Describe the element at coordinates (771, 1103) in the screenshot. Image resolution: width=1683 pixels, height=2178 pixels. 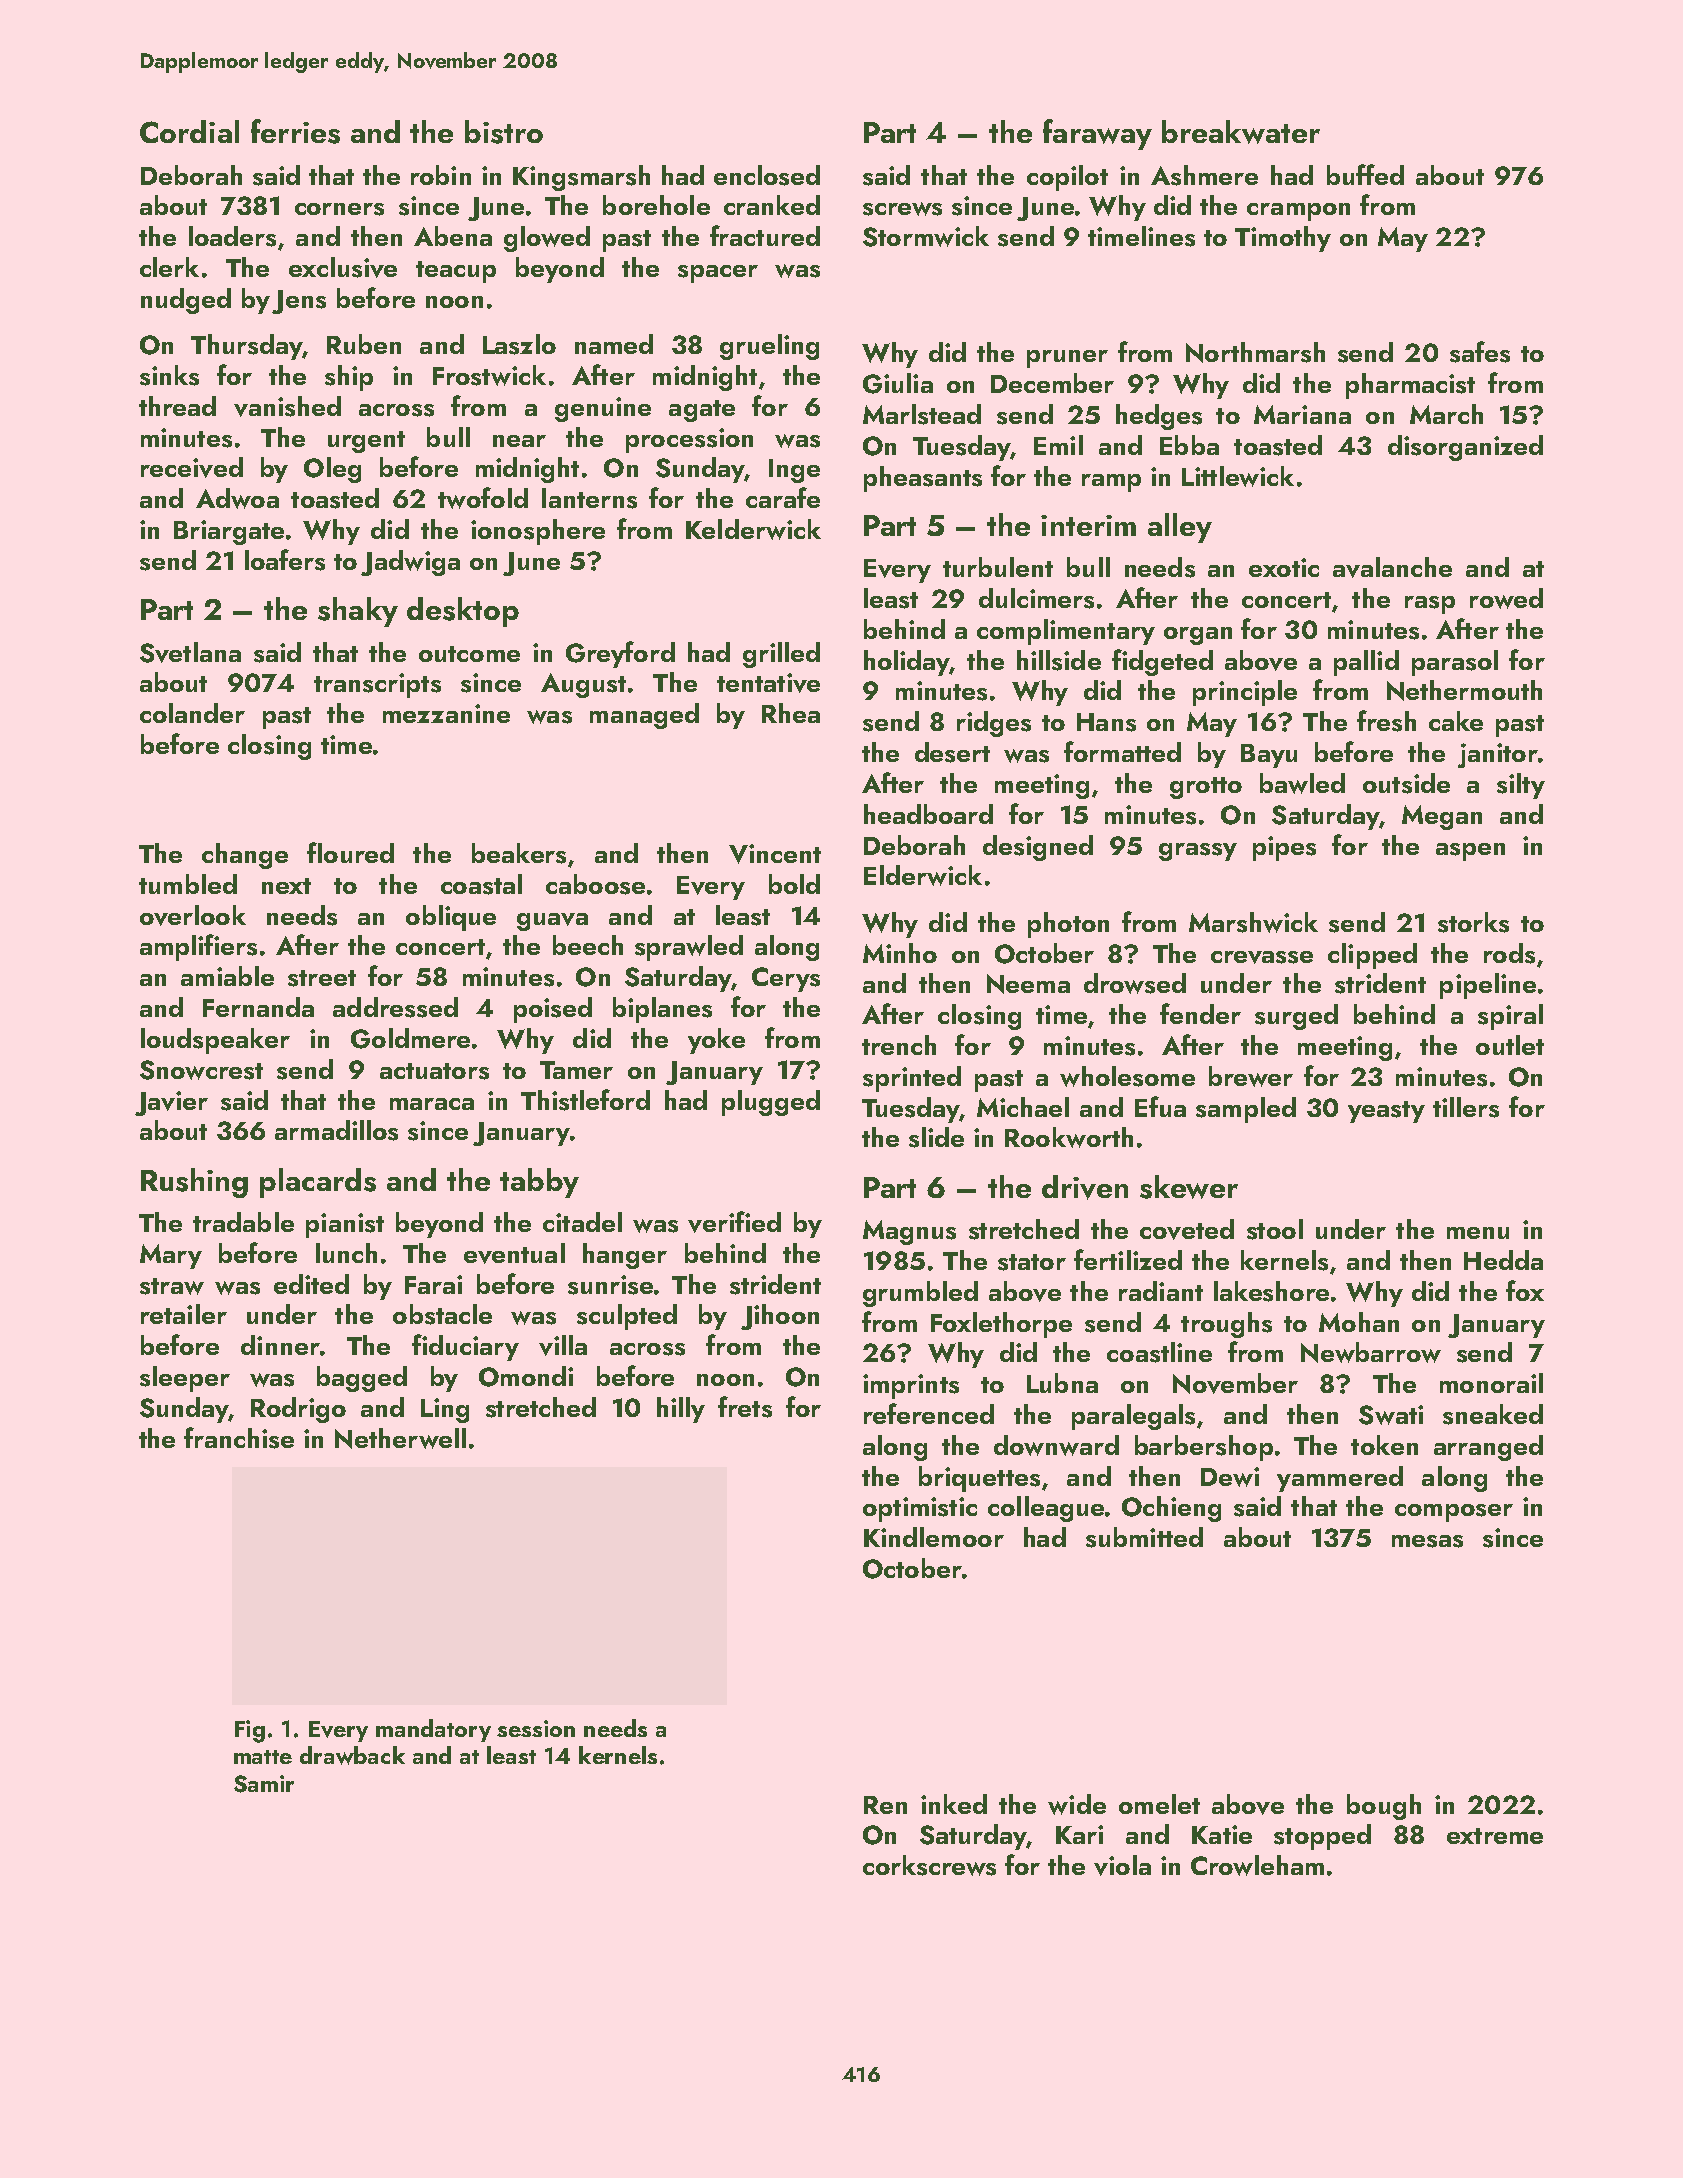
I see `plugged` at that location.
